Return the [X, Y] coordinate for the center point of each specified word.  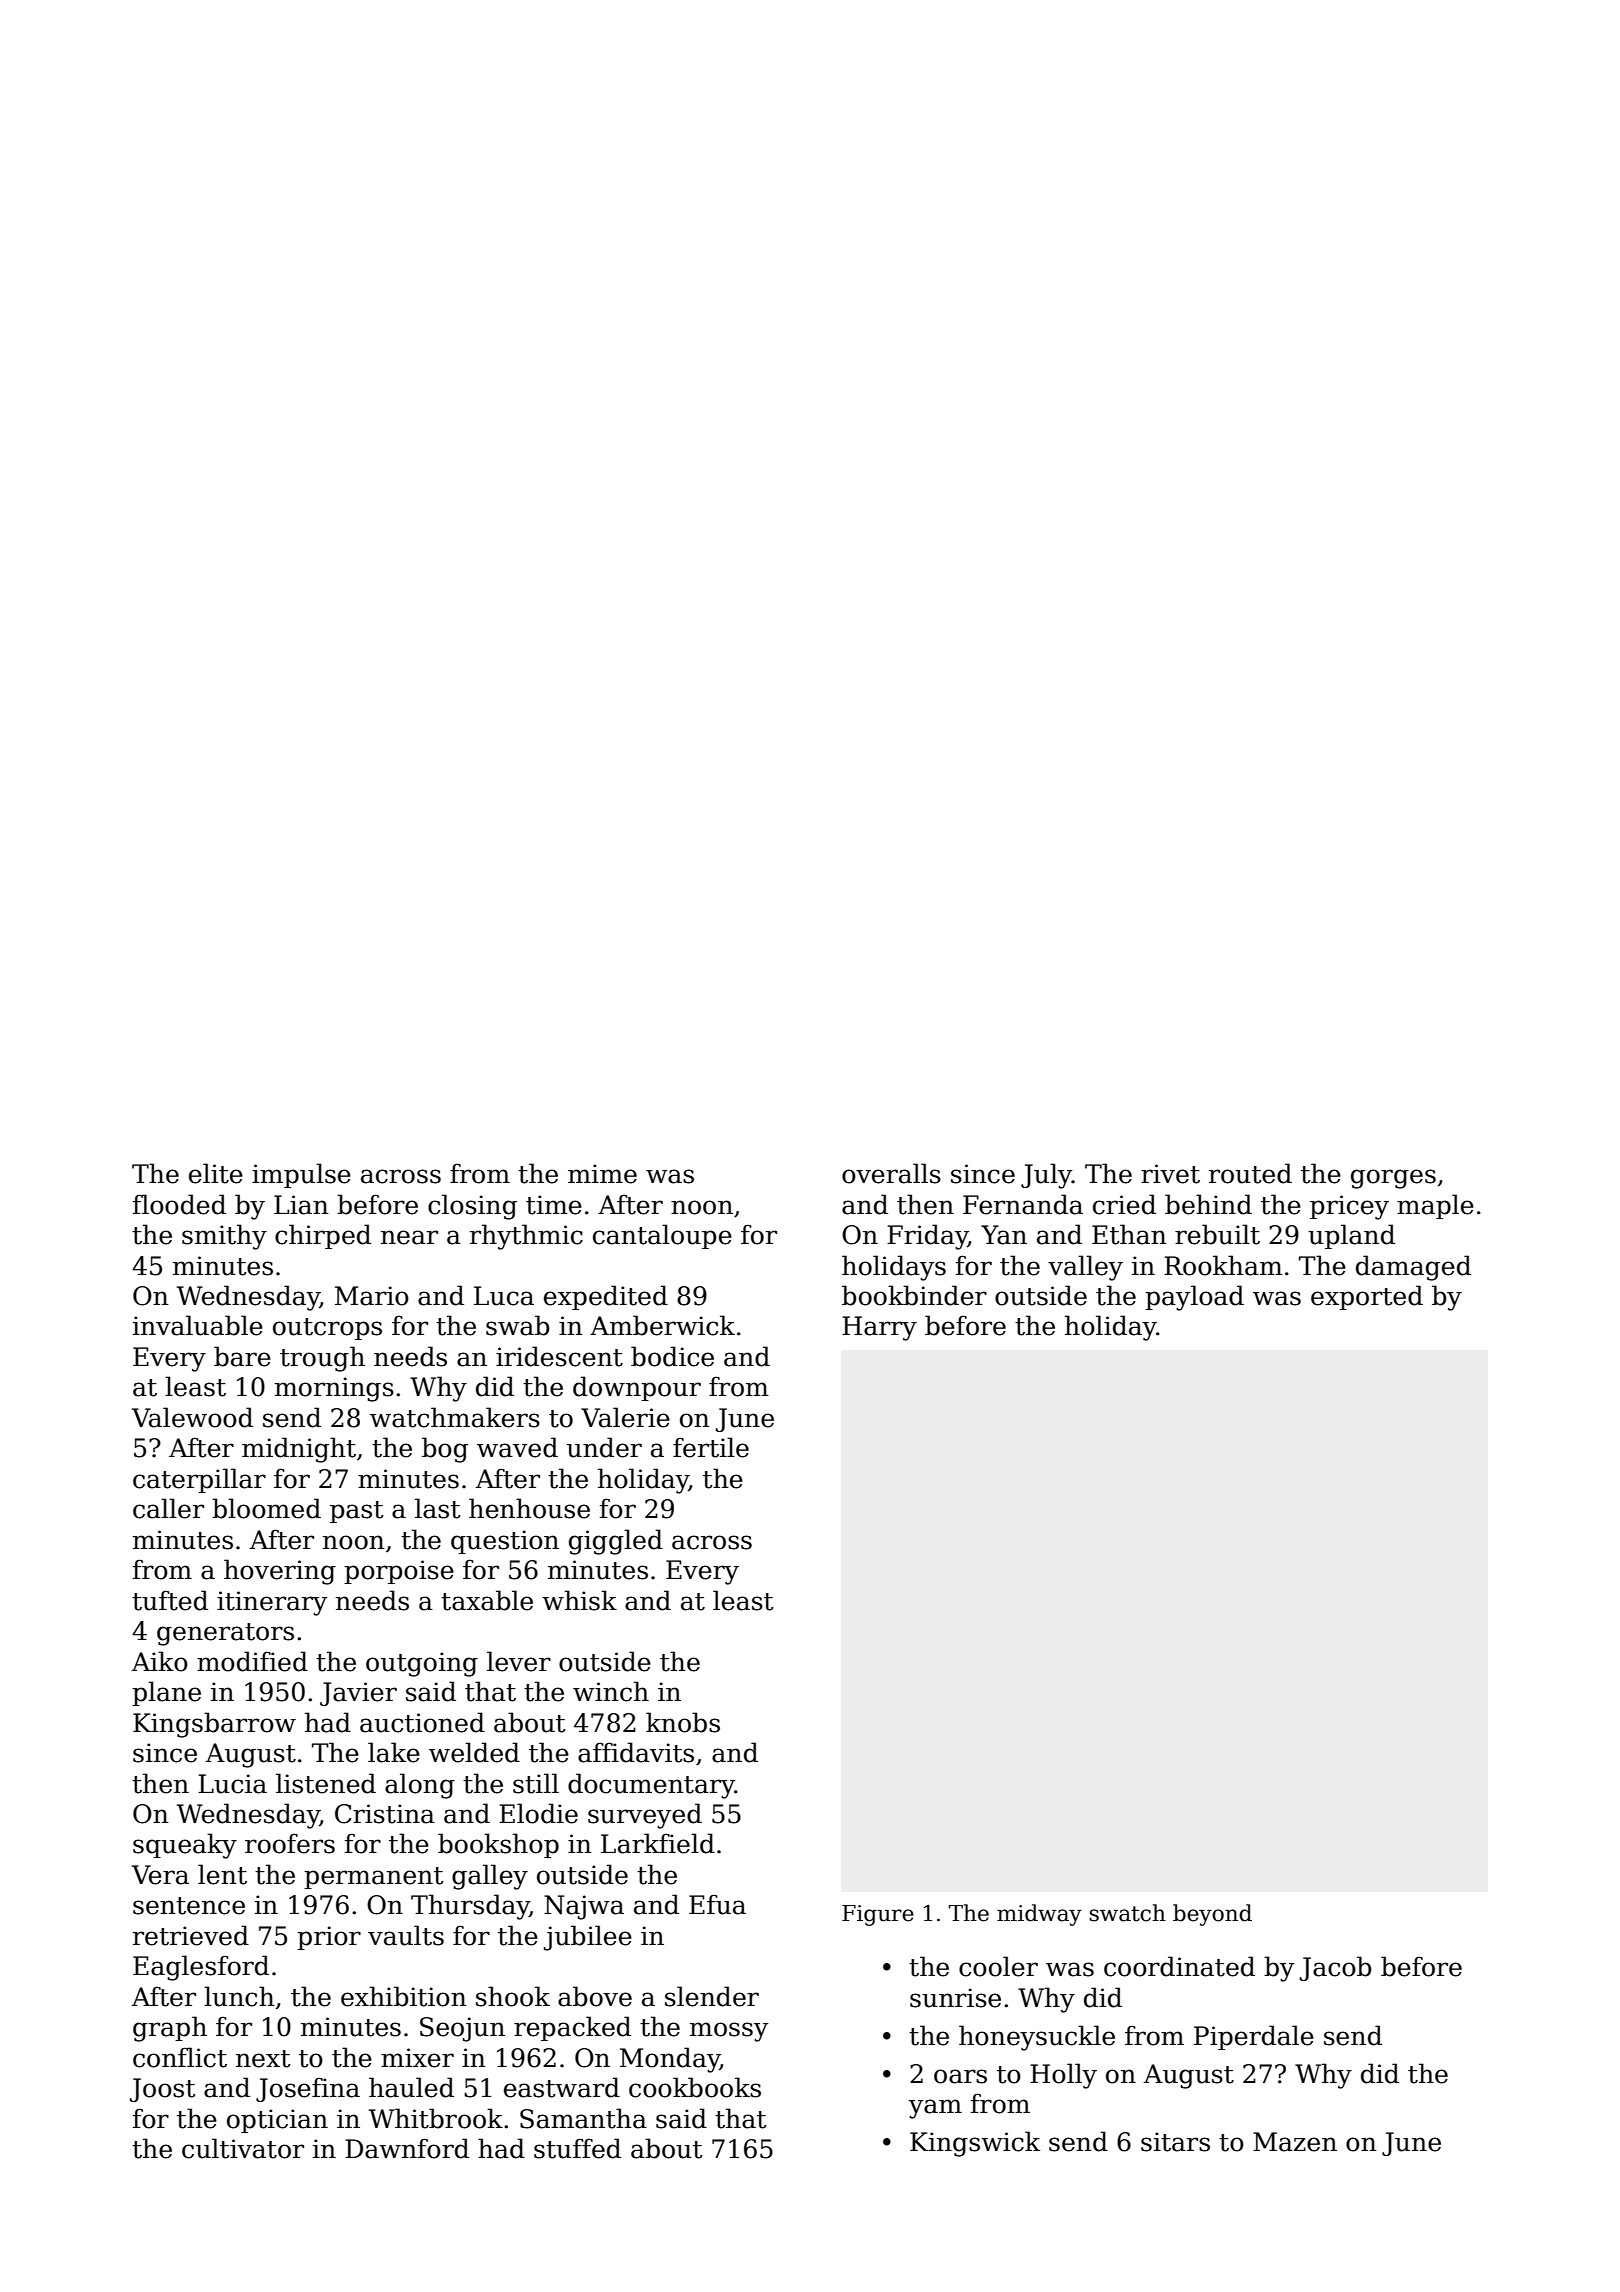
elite [216, 1173]
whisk [579, 1600]
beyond [1212, 1915]
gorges [1393, 1179]
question [505, 1542]
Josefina [308, 2089]
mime [602, 1174]
